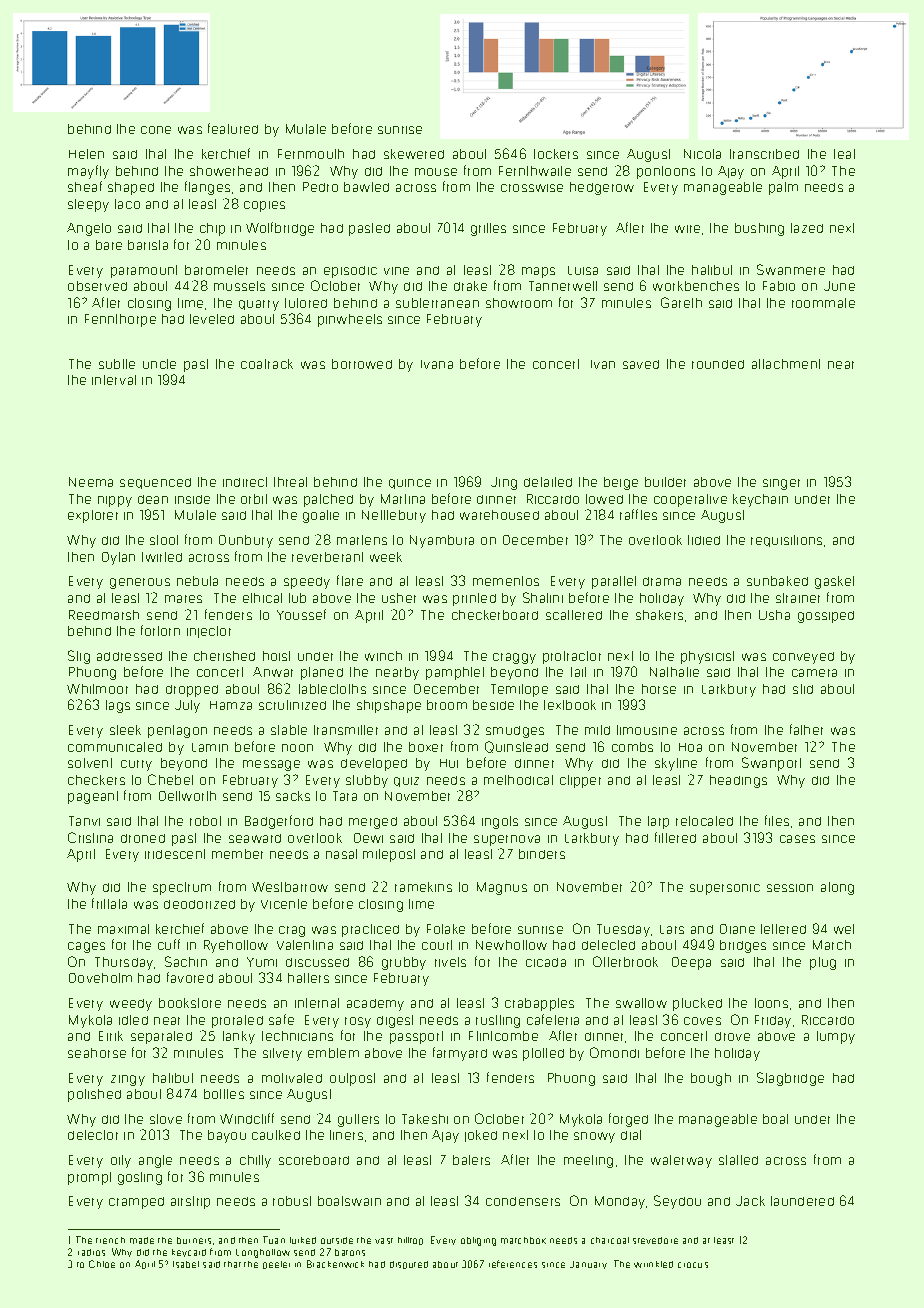 Image resolution: width=924 pixels, height=1308 pixels. I want to click on Fernmouth, so click(311, 154).
